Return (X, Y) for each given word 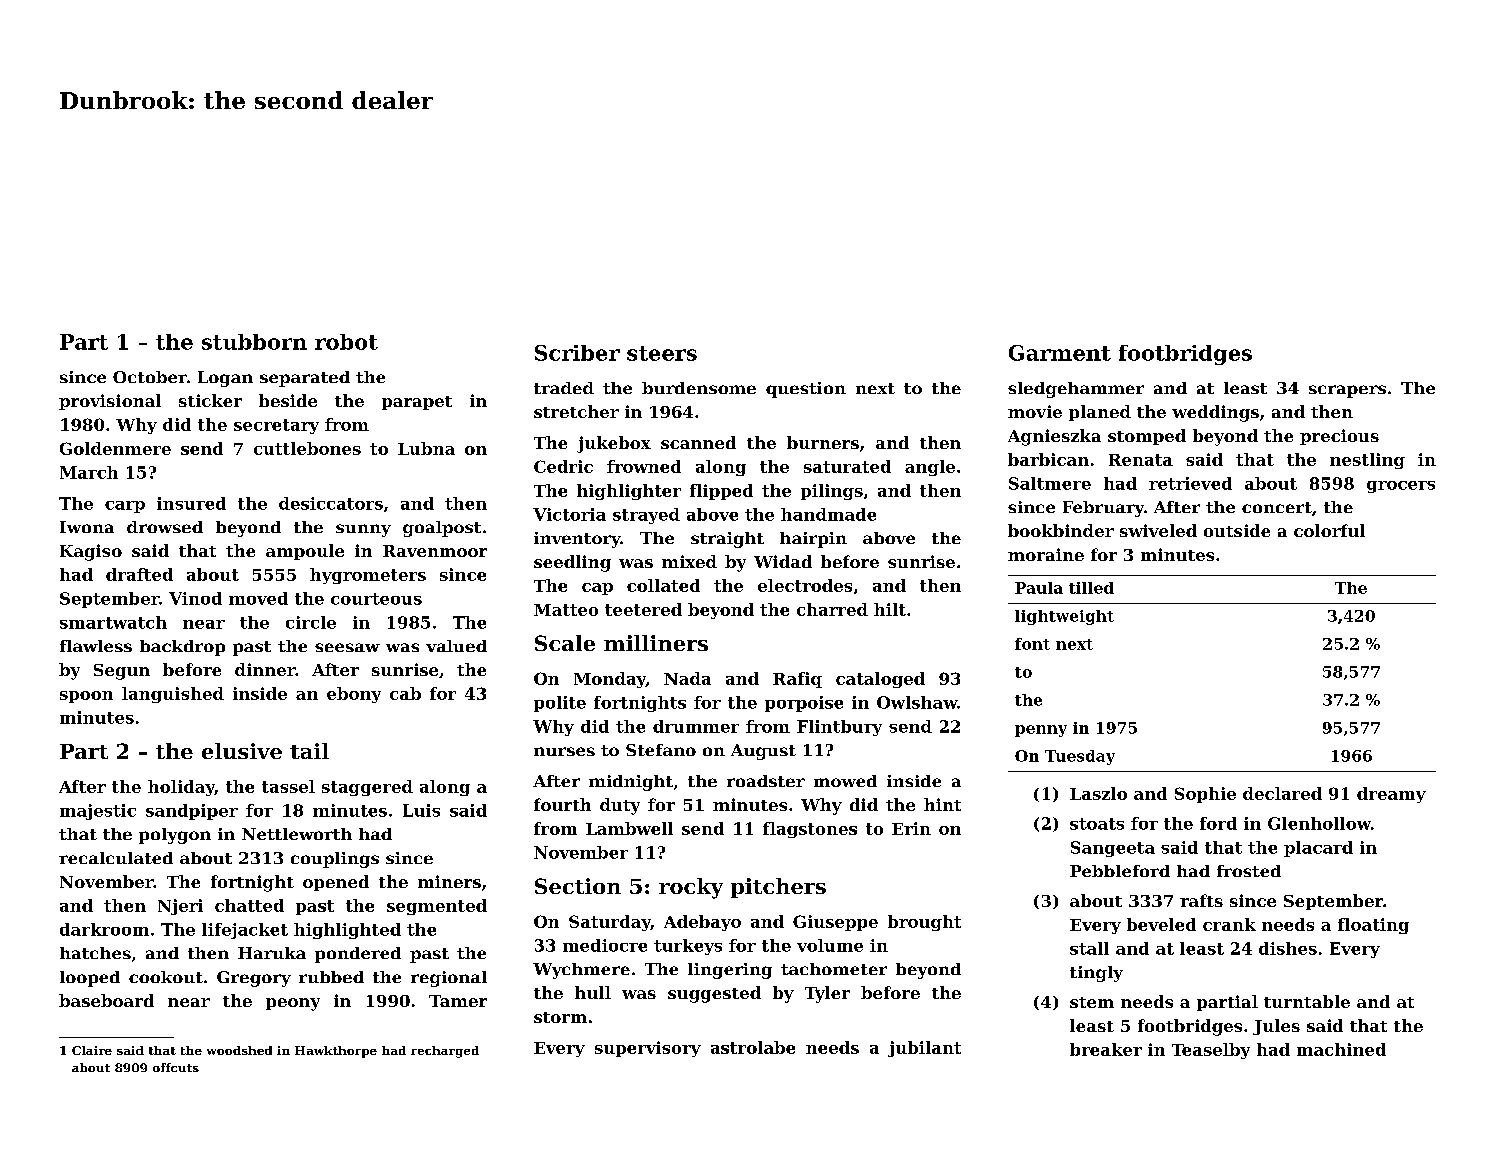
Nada (687, 678)
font (1032, 644)
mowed (845, 781)
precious (1339, 437)
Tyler (827, 994)
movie (1035, 411)
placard (1318, 849)
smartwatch (113, 622)
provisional (110, 402)
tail (309, 751)
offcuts (176, 1067)
